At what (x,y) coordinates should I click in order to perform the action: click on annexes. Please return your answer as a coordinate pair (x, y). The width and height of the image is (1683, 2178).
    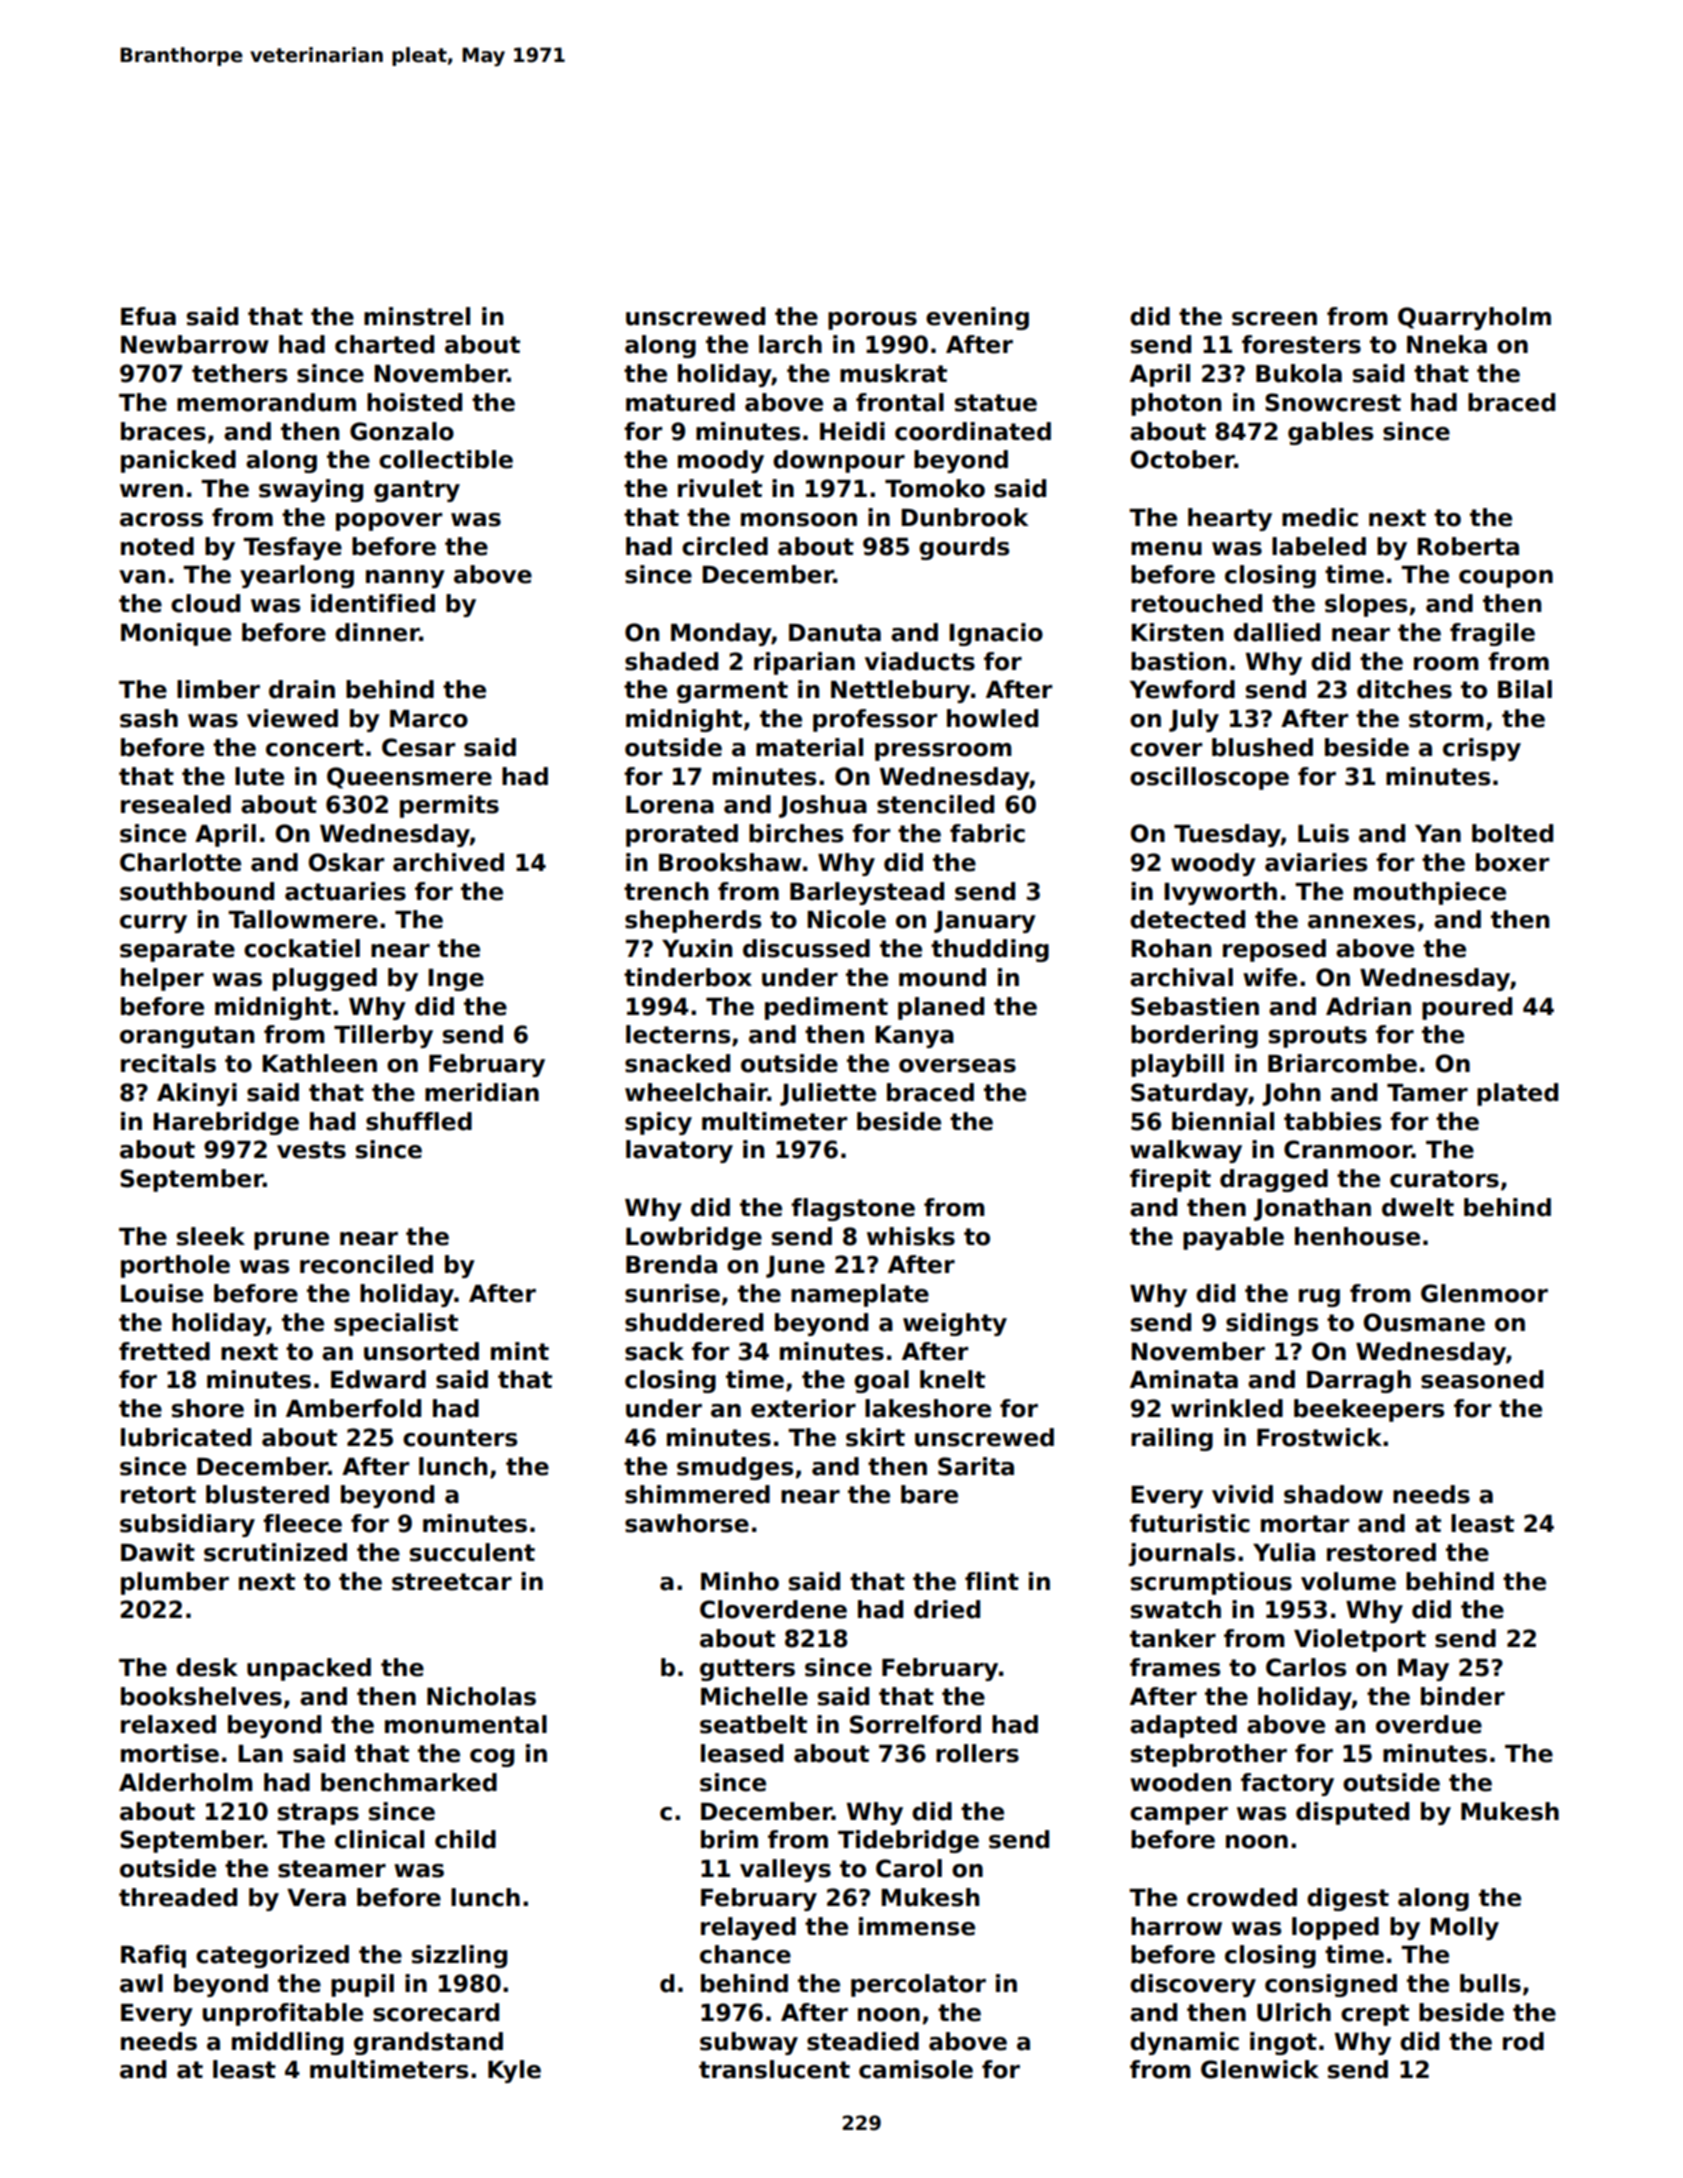
    Looking at the image, I should click on (1362, 922).
